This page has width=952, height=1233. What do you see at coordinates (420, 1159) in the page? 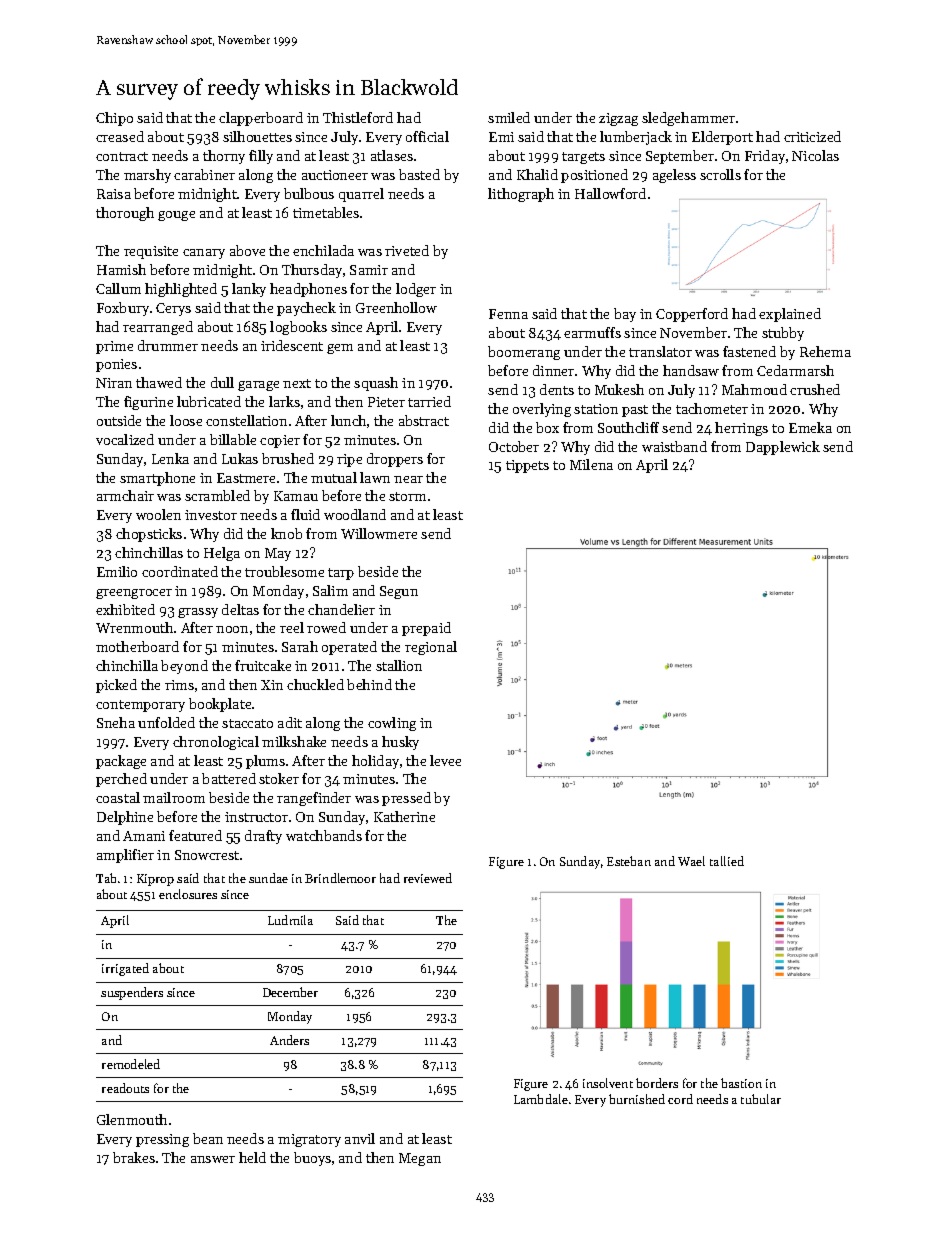
I see `Megan` at bounding box center [420, 1159].
